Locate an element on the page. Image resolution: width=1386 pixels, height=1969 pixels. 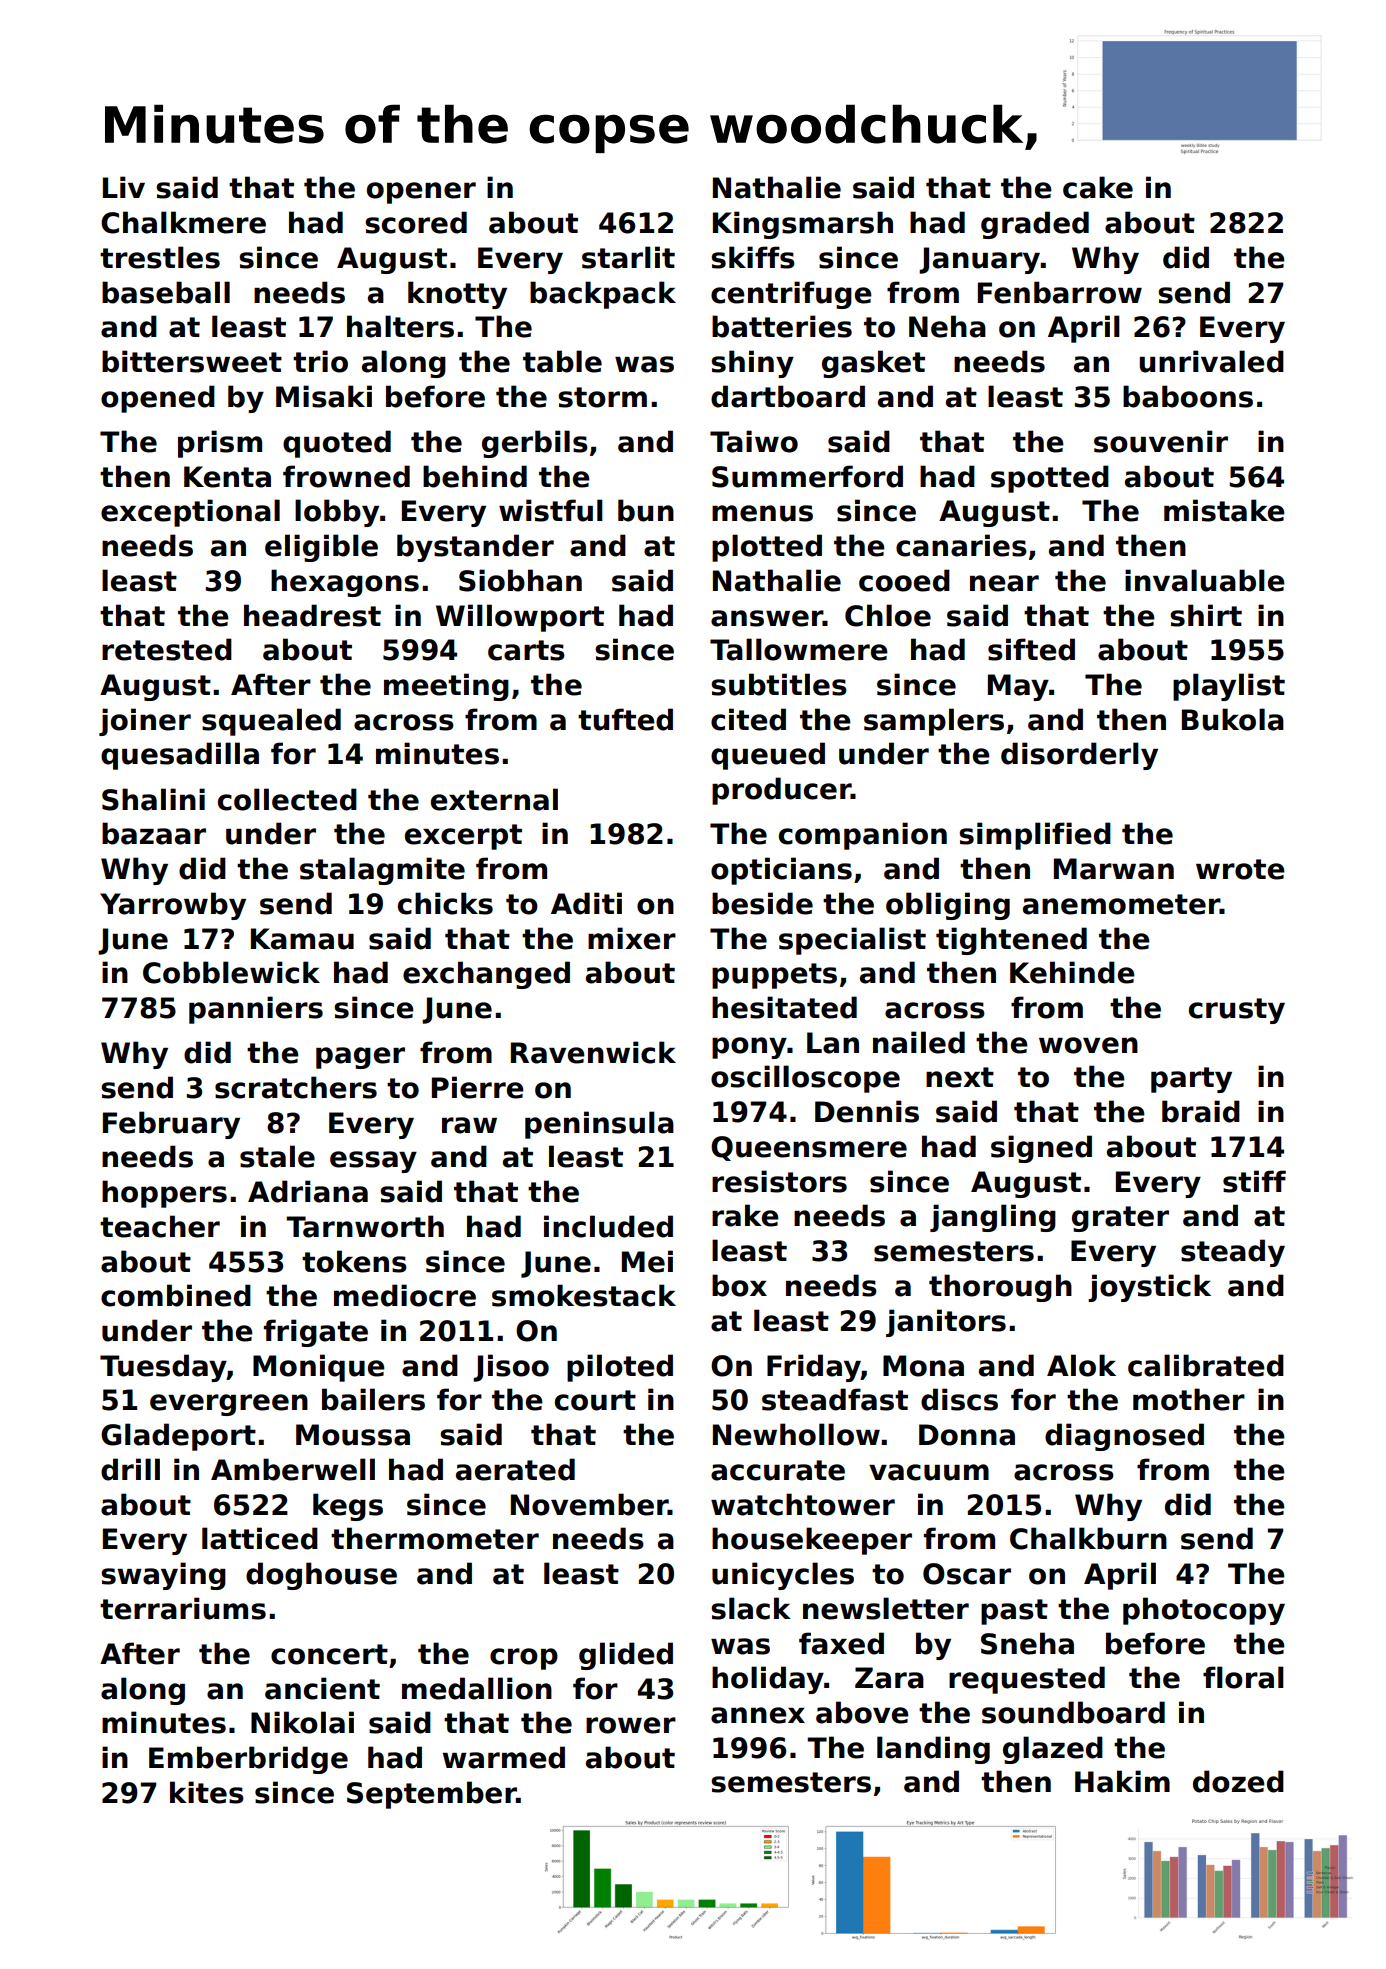
unrivaled is located at coordinates (1211, 361).
